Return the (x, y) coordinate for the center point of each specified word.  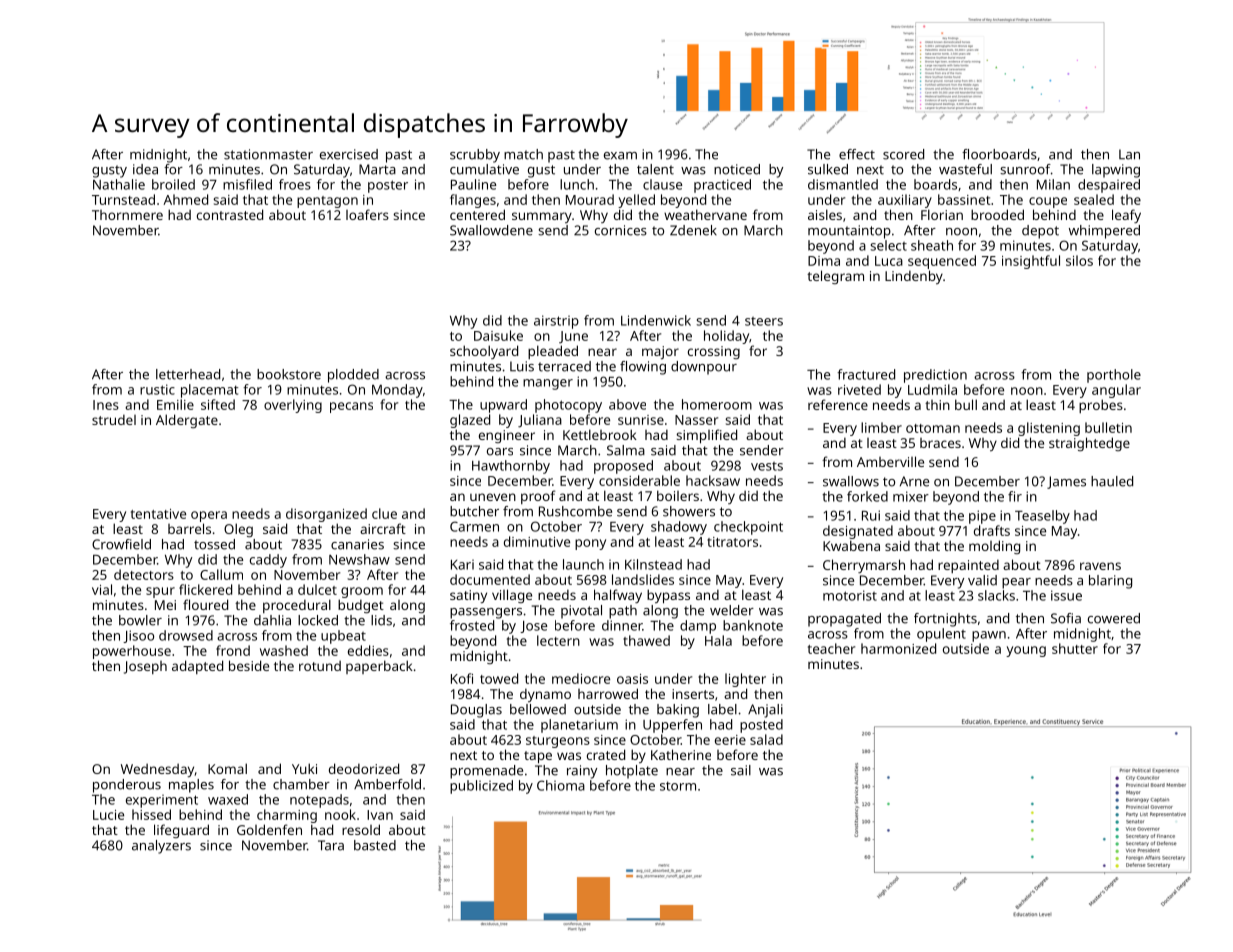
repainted (968, 566)
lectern (558, 640)
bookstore (289, 374)
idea (145, 169)
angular (1116, 391)
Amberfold (387, 784)
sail (741, 770)
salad (766, 739)
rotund (320, 666)
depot (1040, 232)
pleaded (553, 352)
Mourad (590, 199)
